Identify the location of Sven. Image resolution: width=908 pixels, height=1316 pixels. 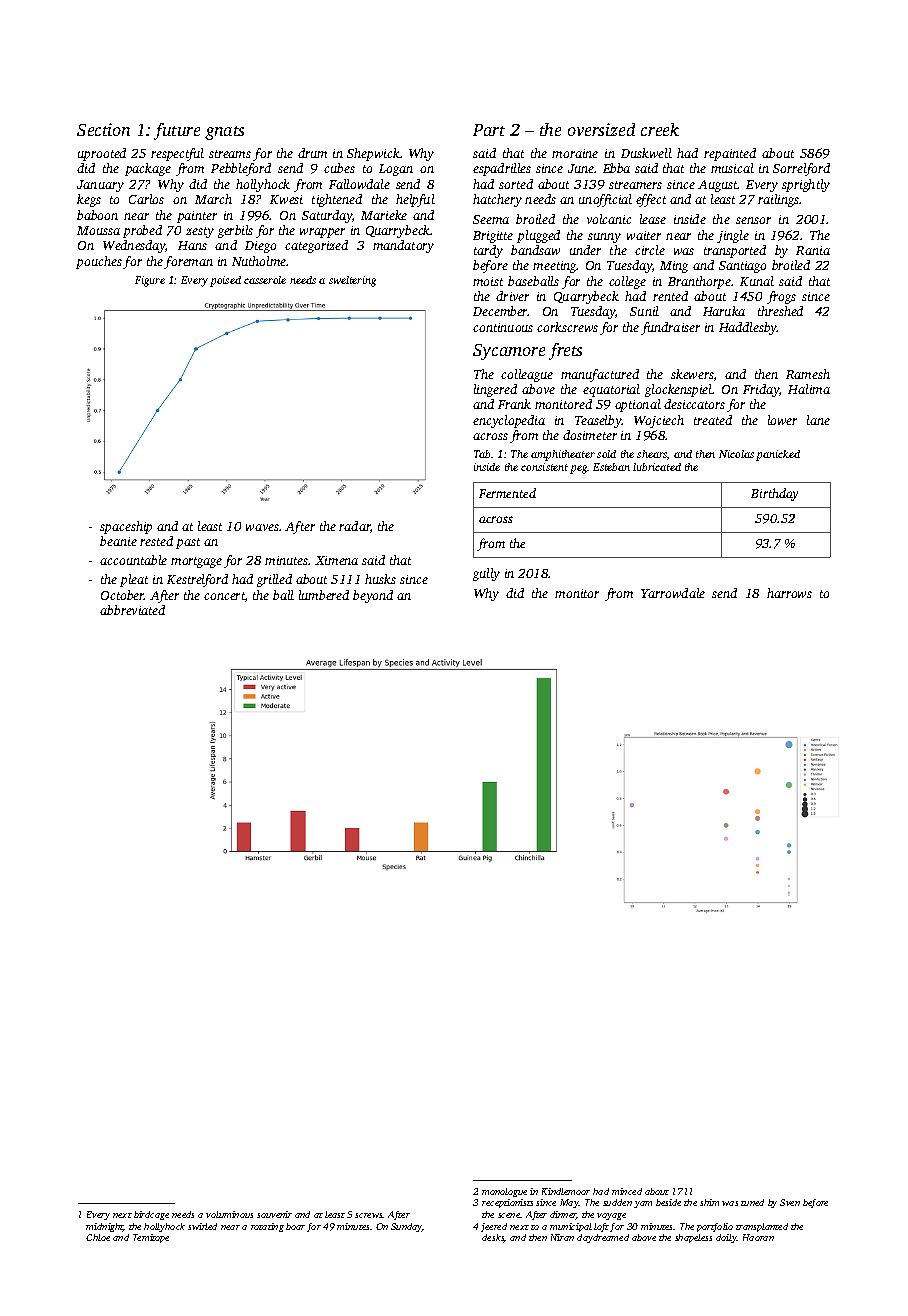
(790, 1202).
